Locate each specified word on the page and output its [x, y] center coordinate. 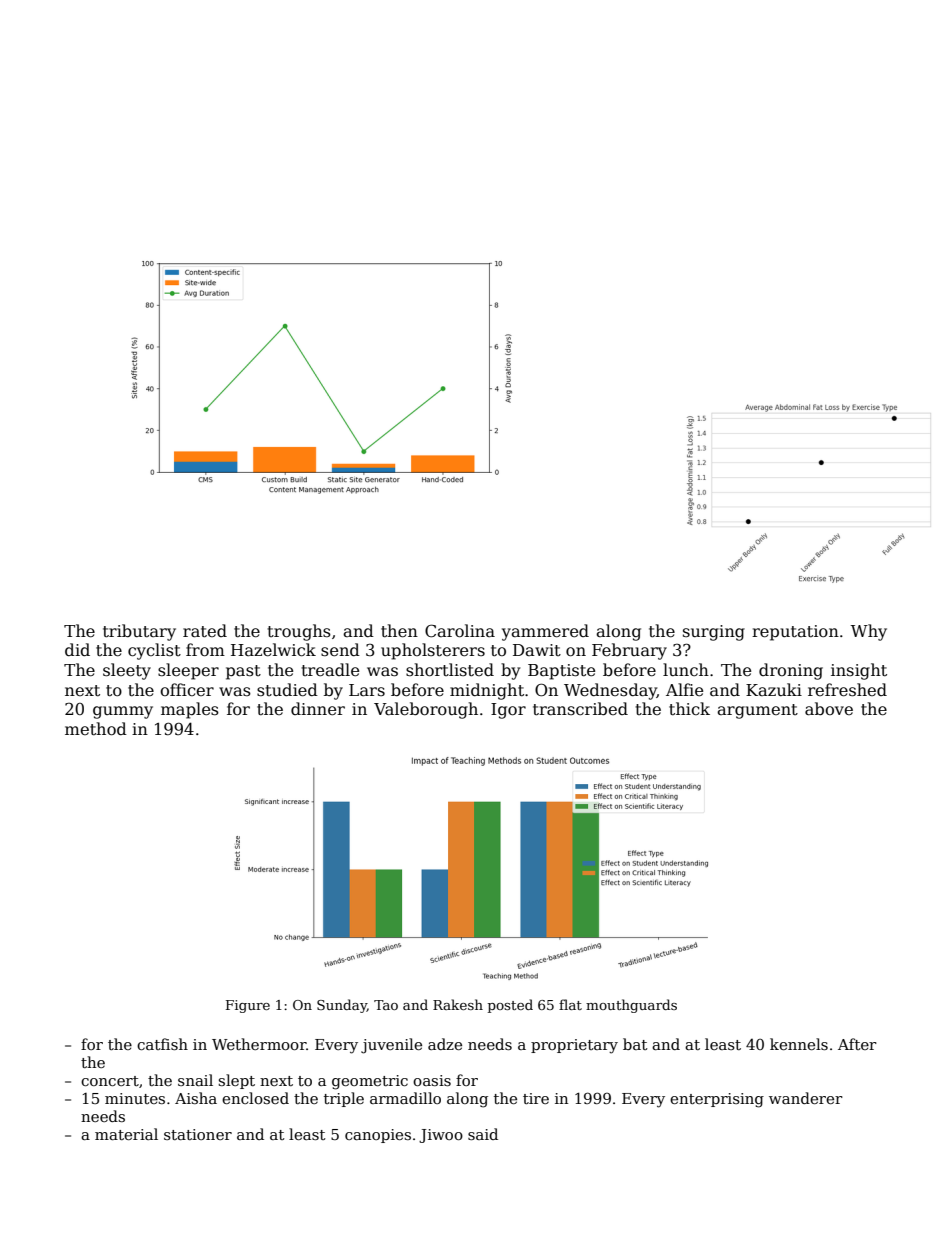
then [399, 631]
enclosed [255, 1098]
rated [205, 631]
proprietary [574, 1046]
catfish [162, 1044]
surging [714, 633]
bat [635, 1044]
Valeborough [426, 710]
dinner [318, 709]
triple [344, 1099]
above [829, 709]
